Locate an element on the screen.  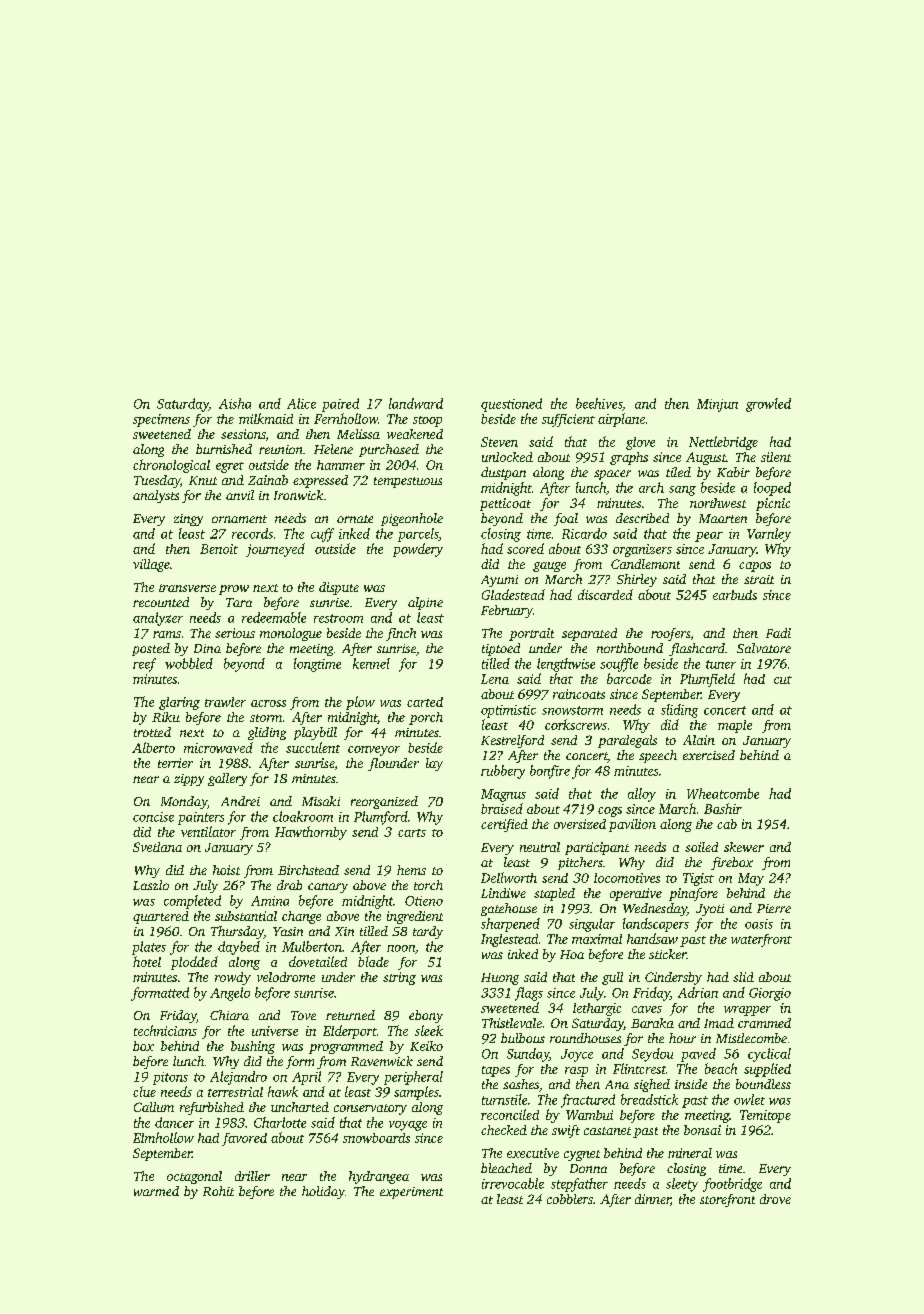
Andrei is located at coordinates (240, 801).
